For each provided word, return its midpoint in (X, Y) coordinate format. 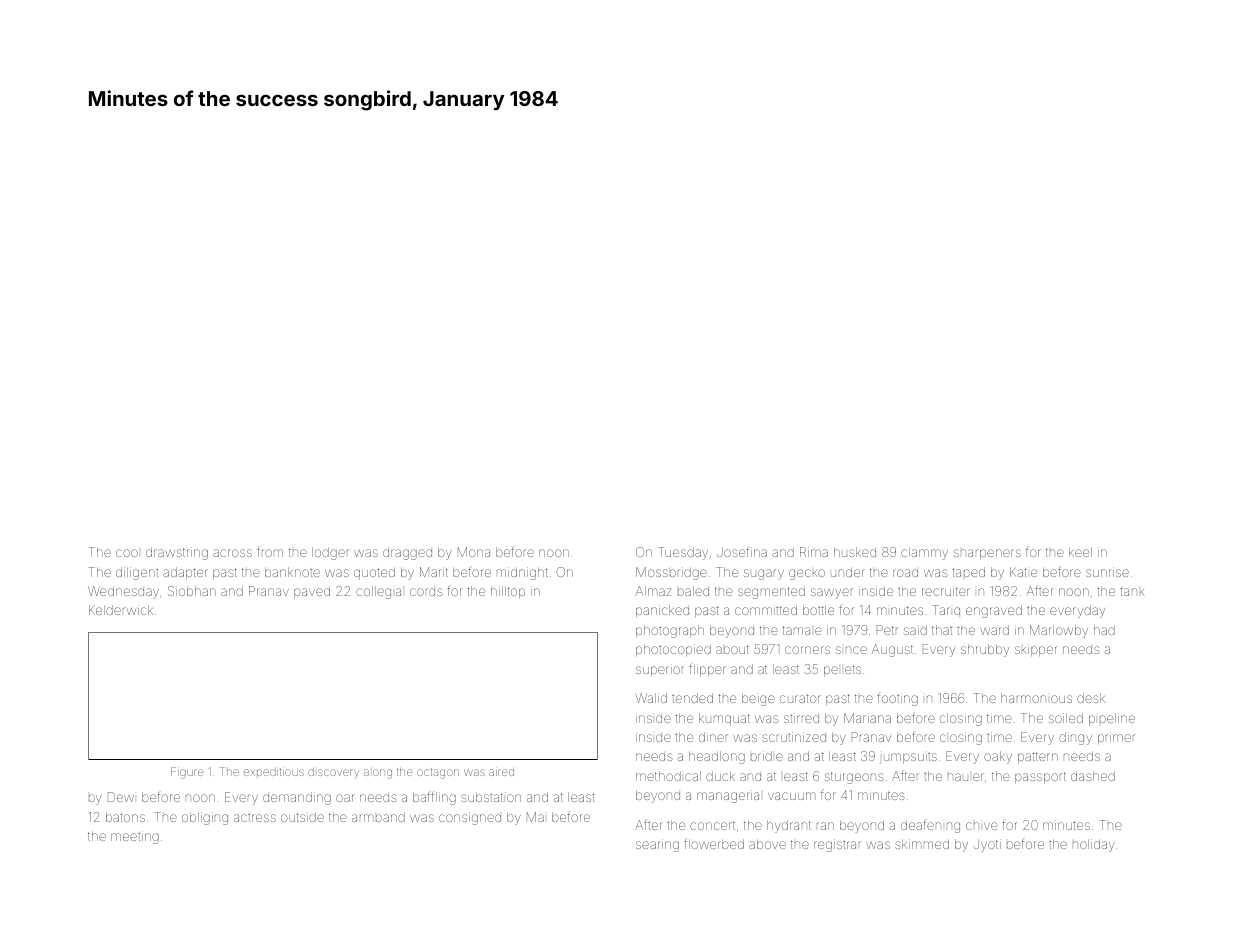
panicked (662, 611)
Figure (187, 773)
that (942, 630)
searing (657, 845)
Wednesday (123, 592)
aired (501, 772)
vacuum (791, 796)
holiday (1094, 845)
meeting (135, 837)
